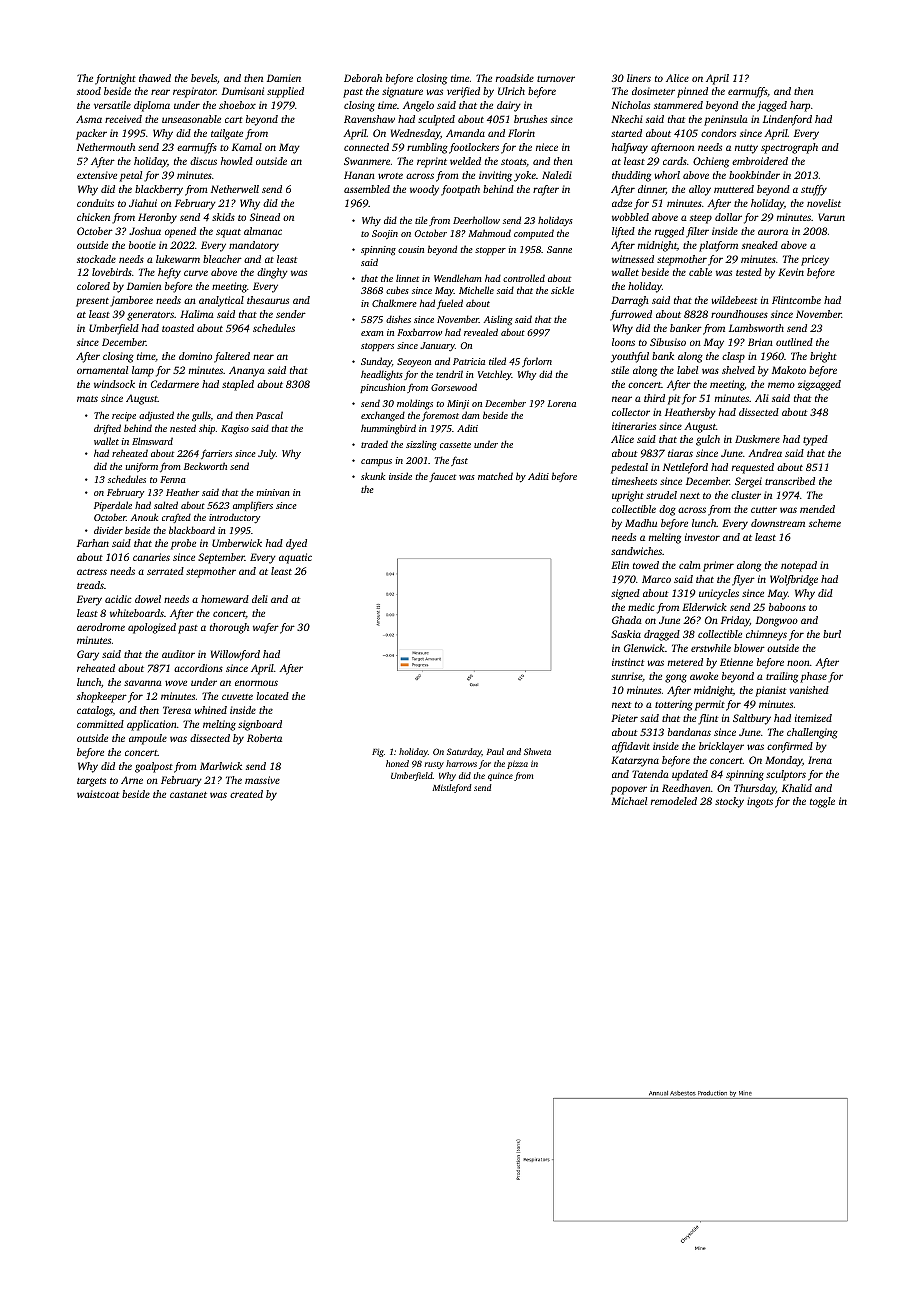 This screenshot has height=1308, width=924. What do you see at coordinates (385, 234) in the screenshot?
I see `Soojin` at bounding box center [385, 234].
